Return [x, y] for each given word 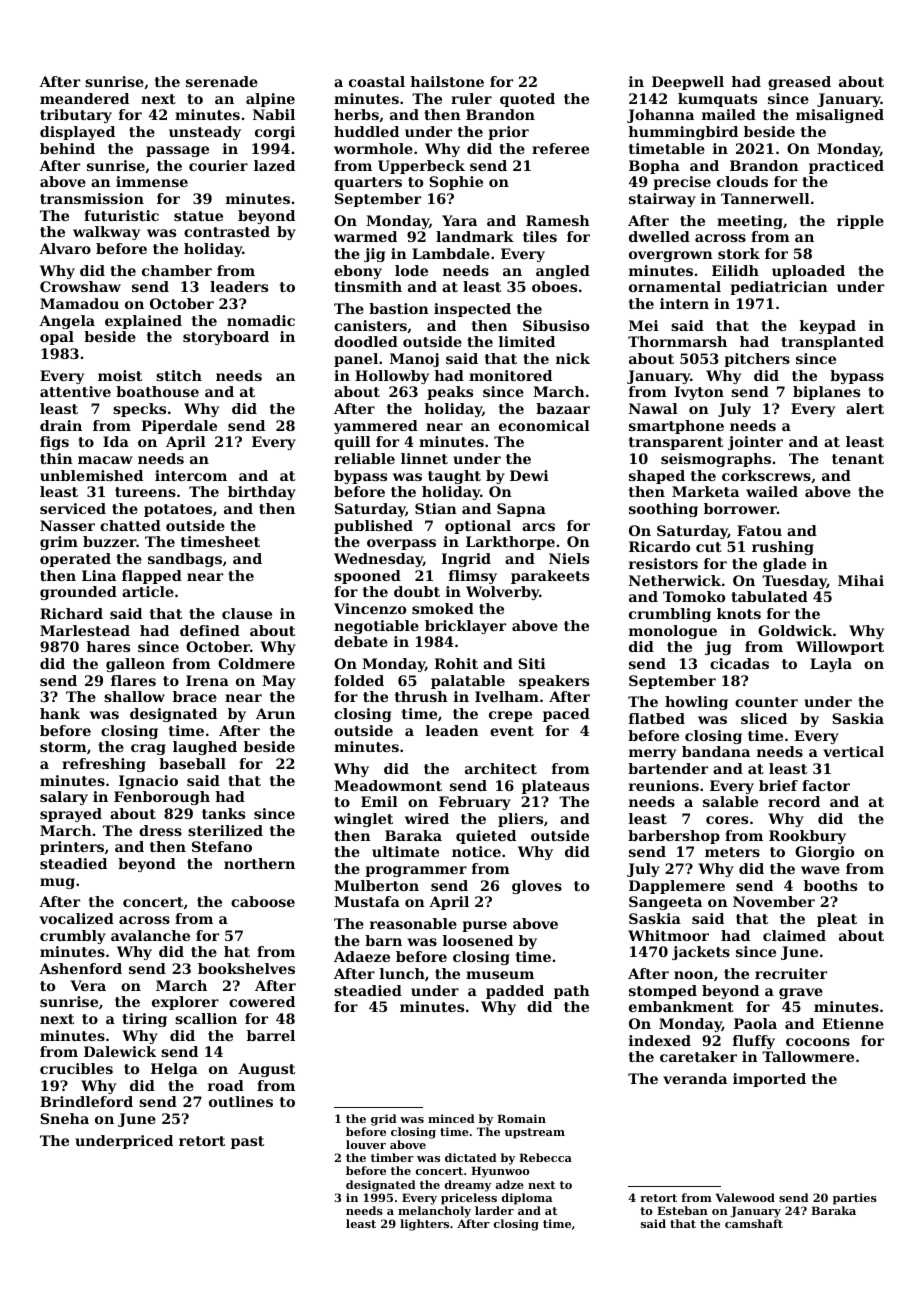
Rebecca [545, 1157]
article [148, 591]
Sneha [64, 1118]
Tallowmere [808, 1056]
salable [730, 801]
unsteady [205, 133]
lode [411, 270]
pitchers [757, 360]
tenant [858, 459]
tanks [223, 813]
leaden [452, 730]
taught [454, 477]
